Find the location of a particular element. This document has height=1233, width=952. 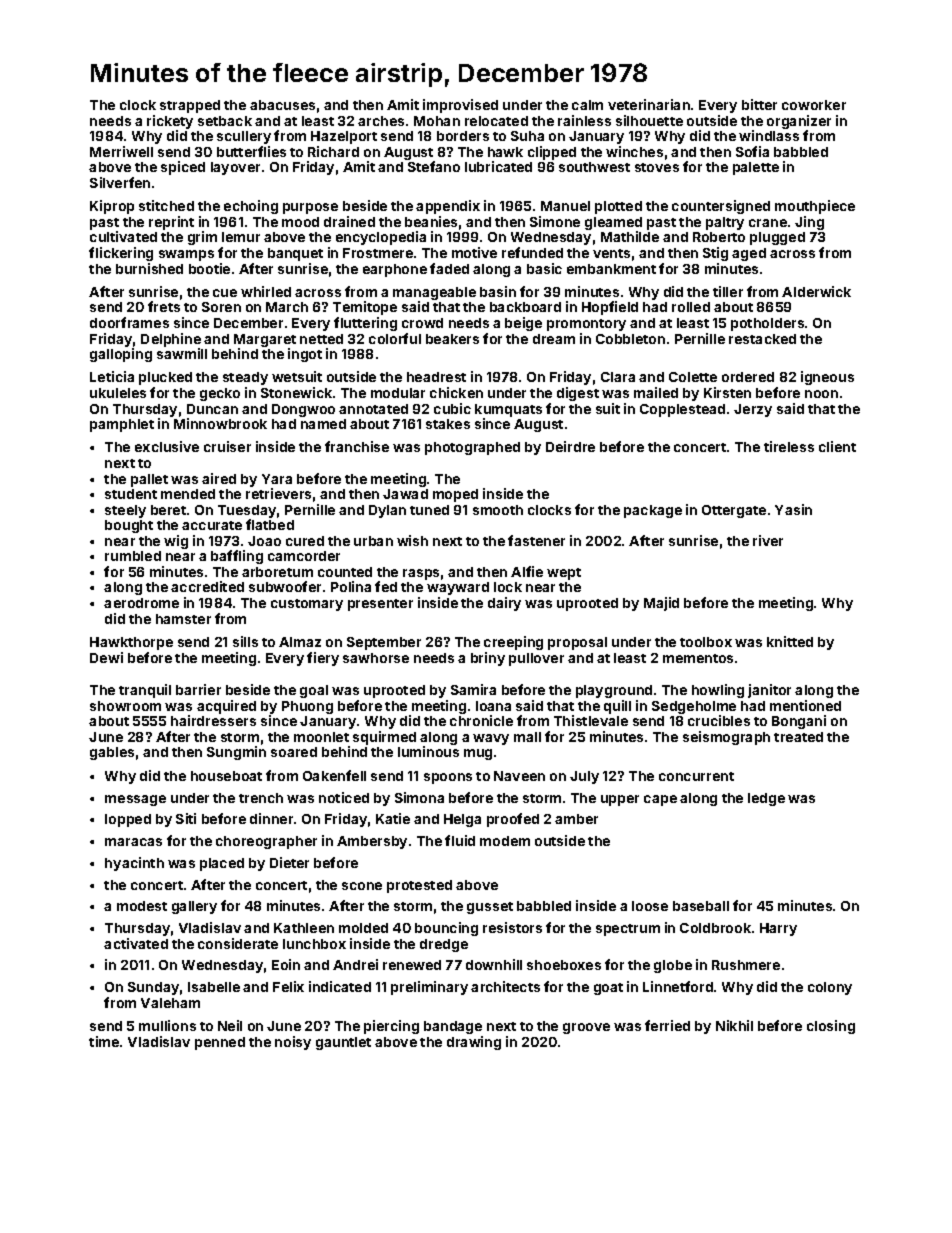

hyacinth is located at coordinates (134, 864).
